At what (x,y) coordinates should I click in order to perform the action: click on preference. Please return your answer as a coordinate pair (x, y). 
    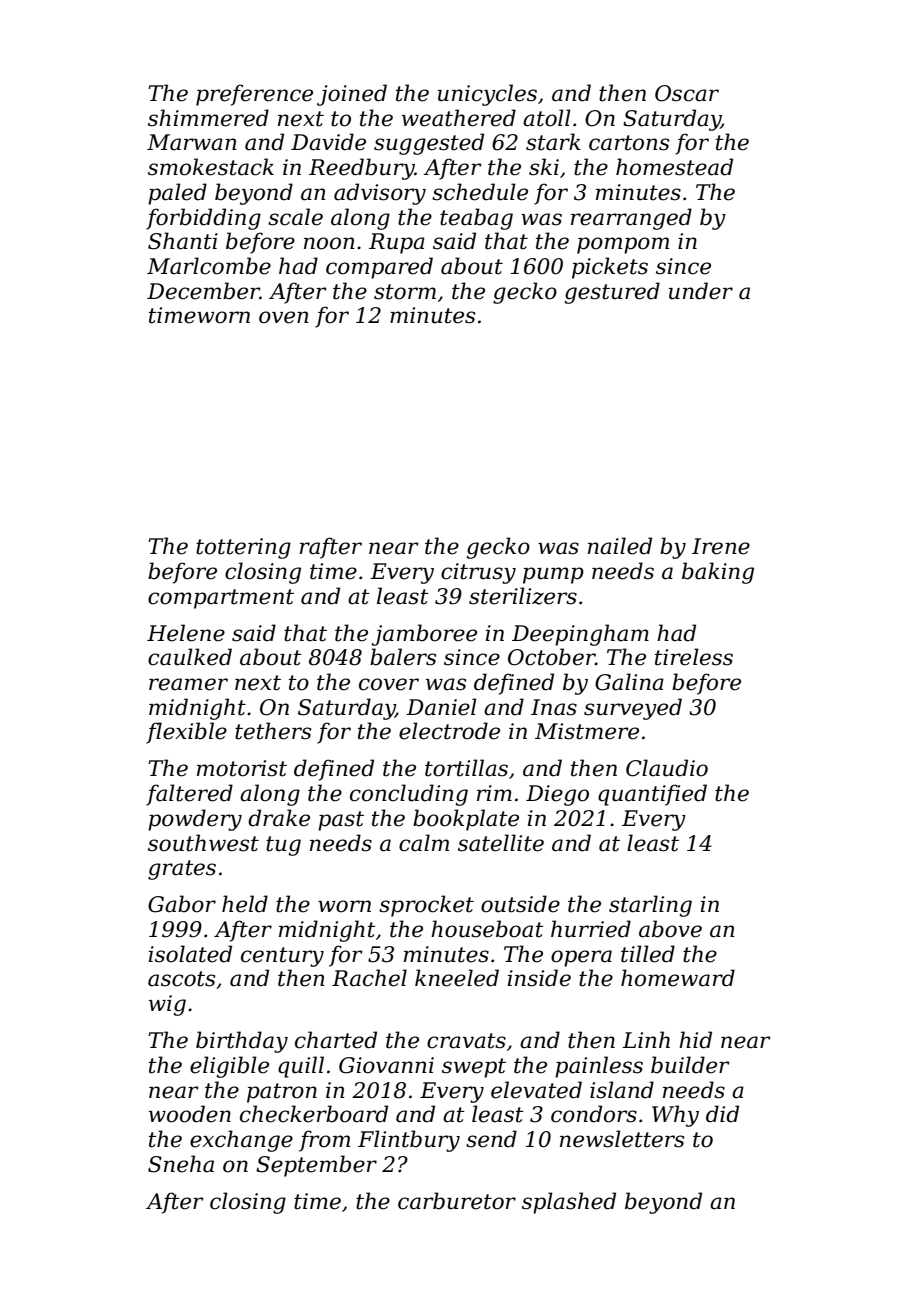
    Looking at the image, I should click on (254, 95).
